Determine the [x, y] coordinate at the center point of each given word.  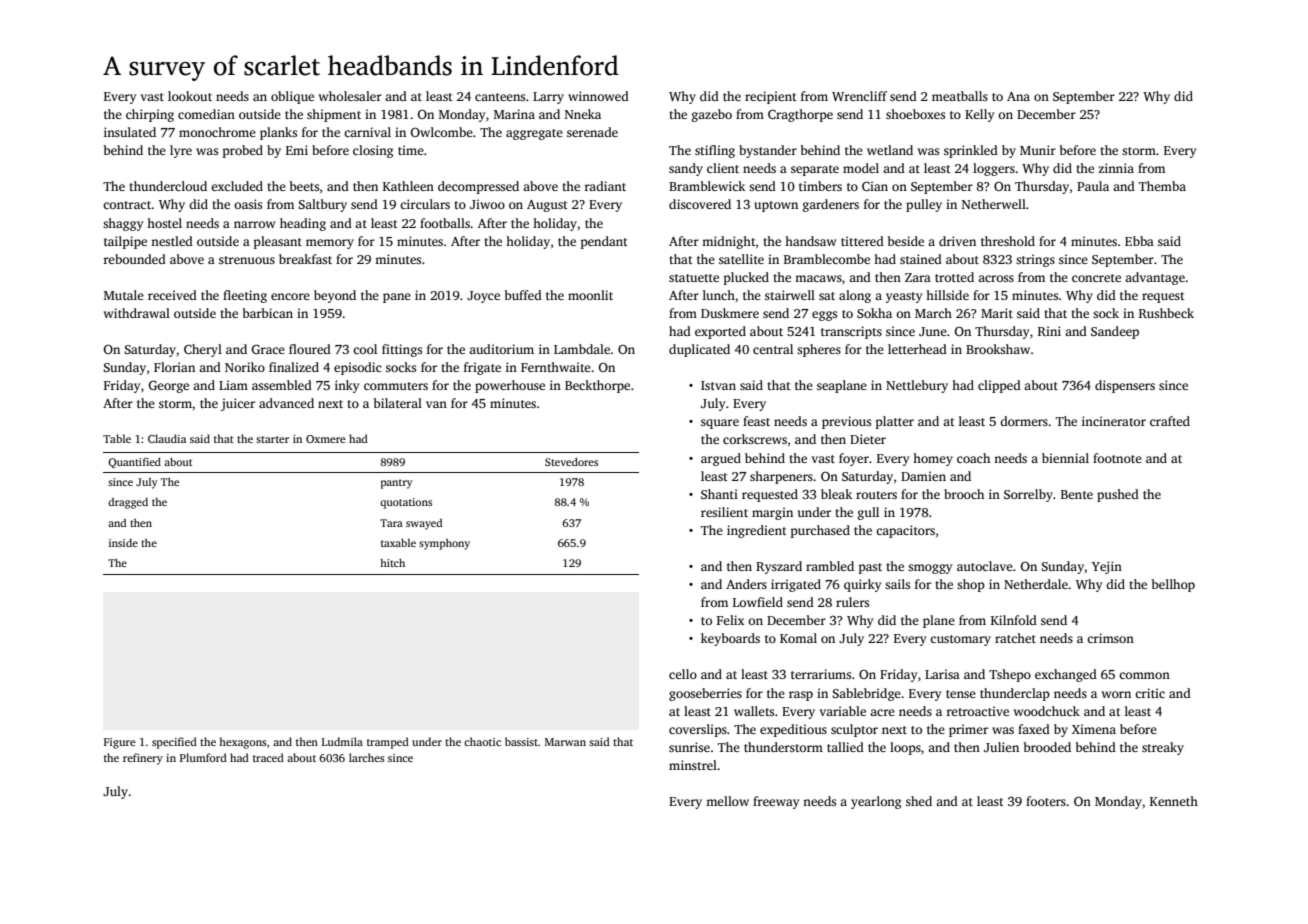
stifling [715, 151]
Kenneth [1174, 801]
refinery [143, 759]
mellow [727, 801]
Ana [1018, 96]
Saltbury [322, 205]
